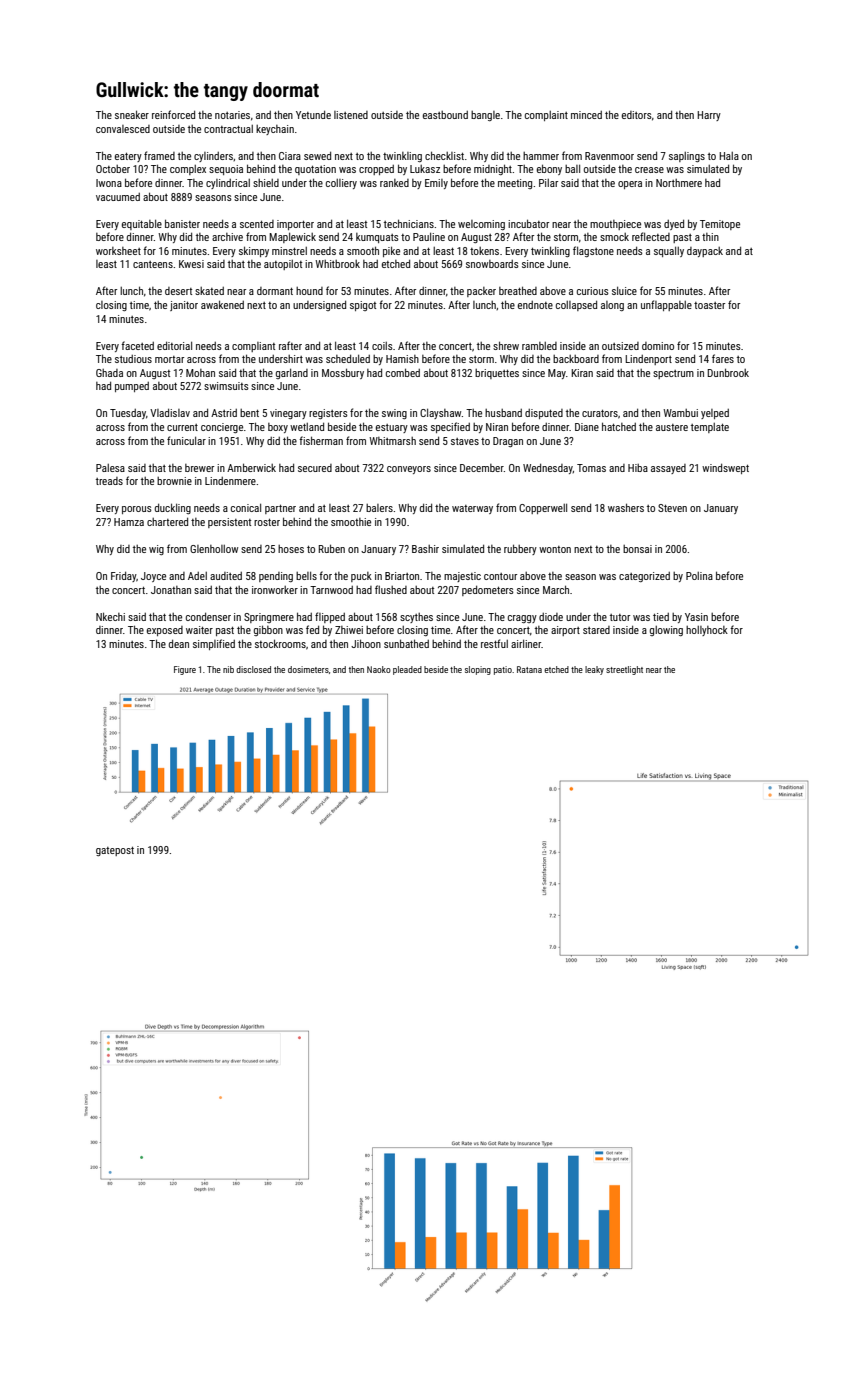 The width and height of the document is (849, 1400). I want to click on Jihoon, so click(366, 643).
